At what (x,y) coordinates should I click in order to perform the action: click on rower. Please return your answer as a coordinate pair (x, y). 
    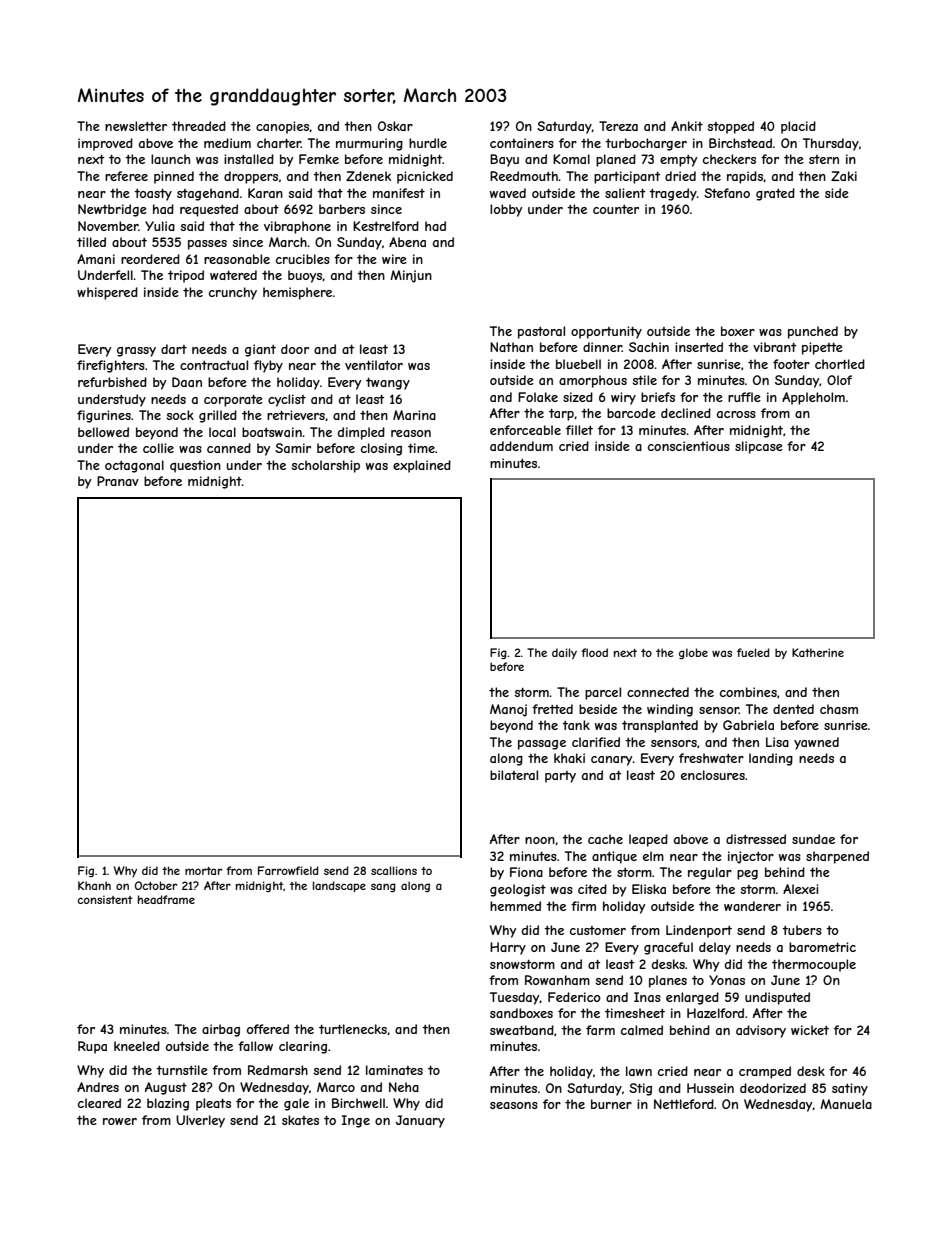
    Looking at the image, I should click on (120, 1121).
